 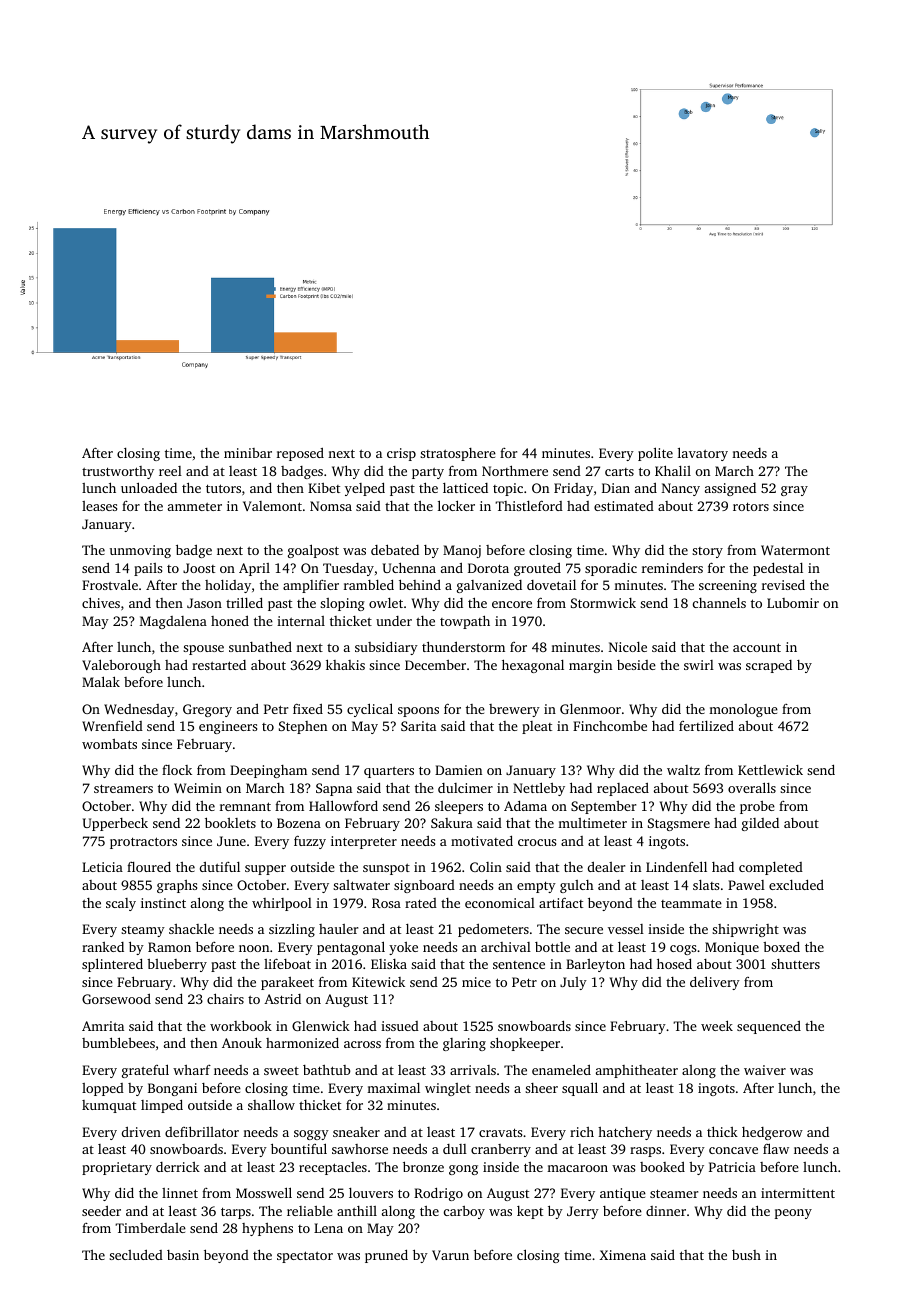 I want to click on peony, so click(x=793, y=1214).
